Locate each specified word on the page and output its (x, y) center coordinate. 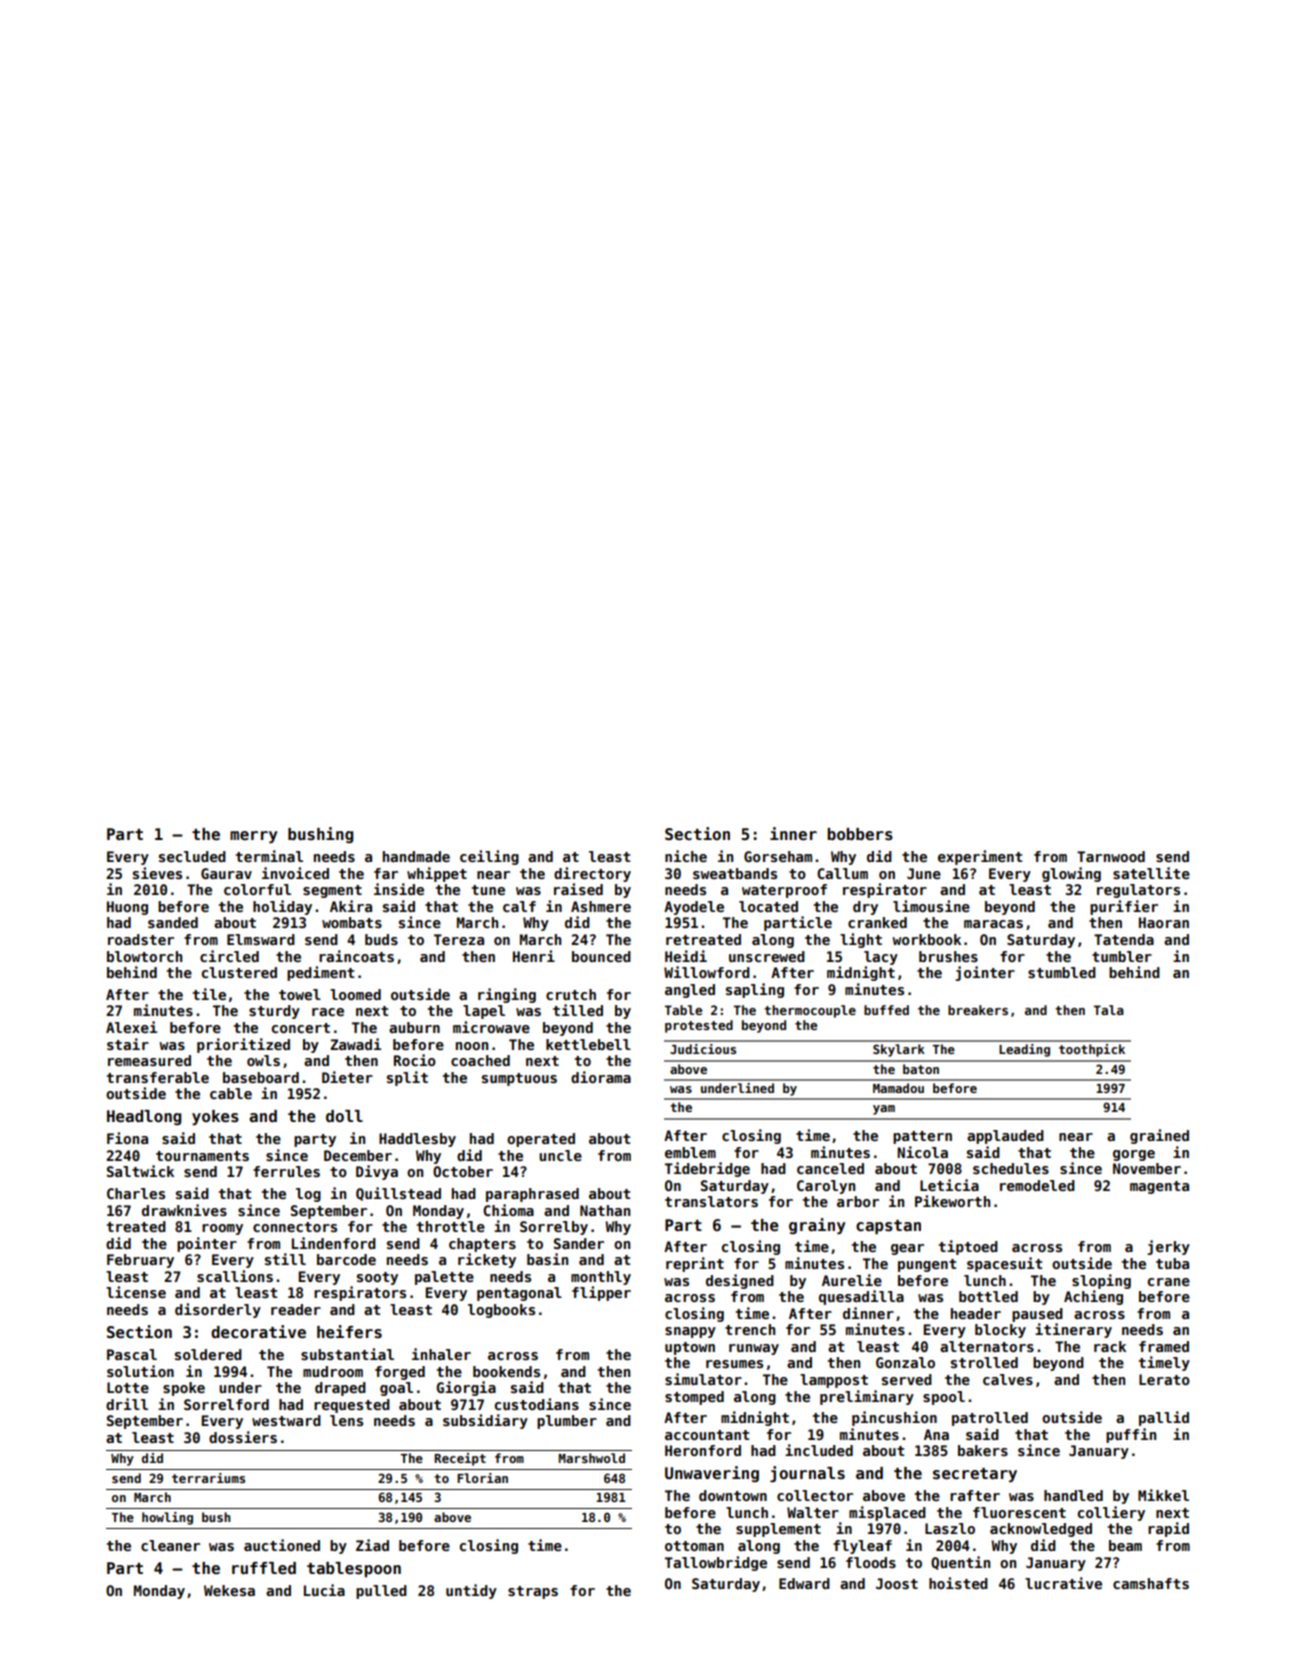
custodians (537, 1404)
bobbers (860, 834)
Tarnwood (1111, 856)
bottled (988, 1296)
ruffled (264, 1568)
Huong (127, 908)
